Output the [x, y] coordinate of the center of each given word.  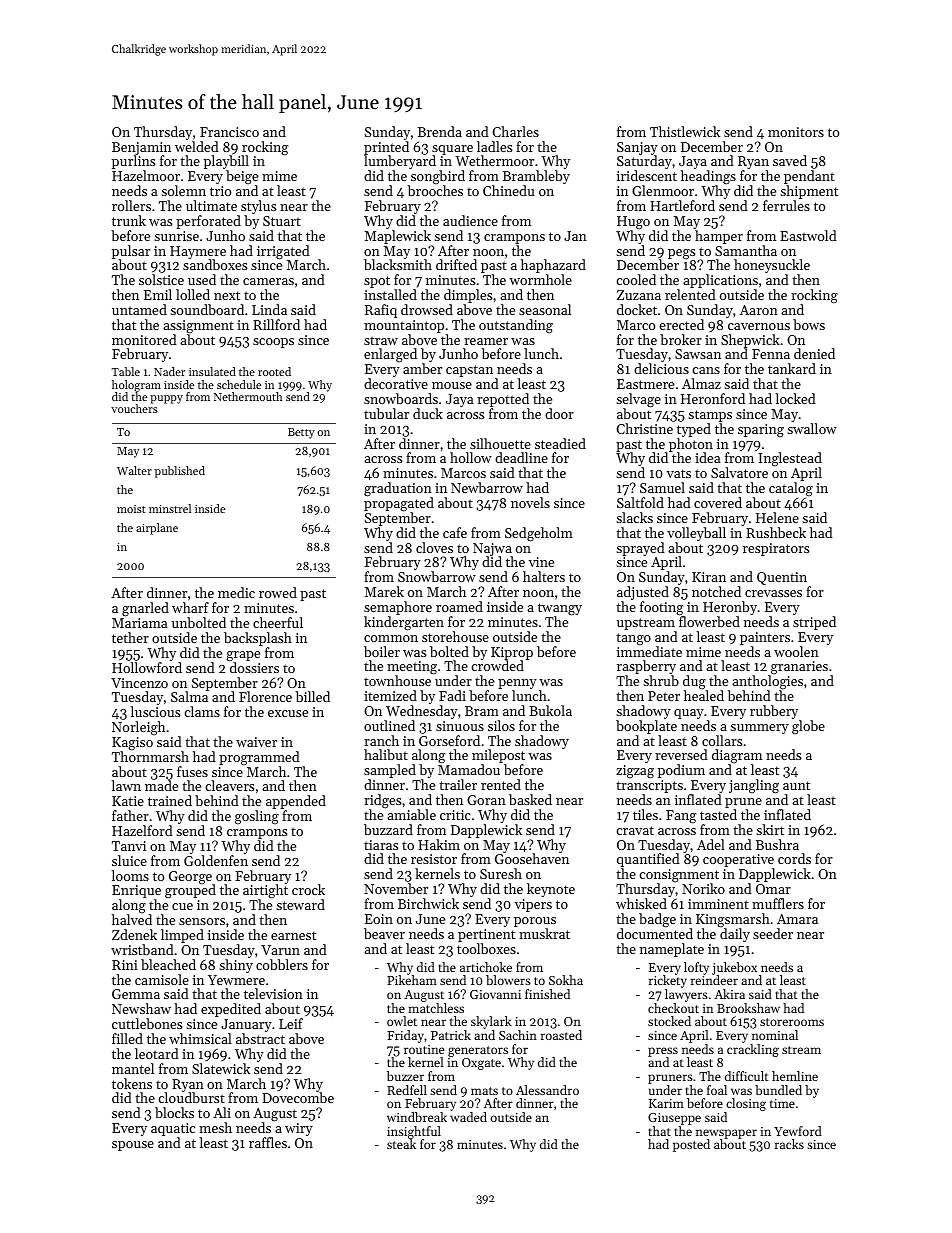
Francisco [229, 132]
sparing [761, 431]
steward [300, 905]
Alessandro [547, 1090]
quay [689, 714]
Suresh [501, 873]
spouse [133, 1146]
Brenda [440, 131]
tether [130, 637]
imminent [718, 904]
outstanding [516, 326]
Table [126, 371]
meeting [412, 668]
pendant [809, 177]
